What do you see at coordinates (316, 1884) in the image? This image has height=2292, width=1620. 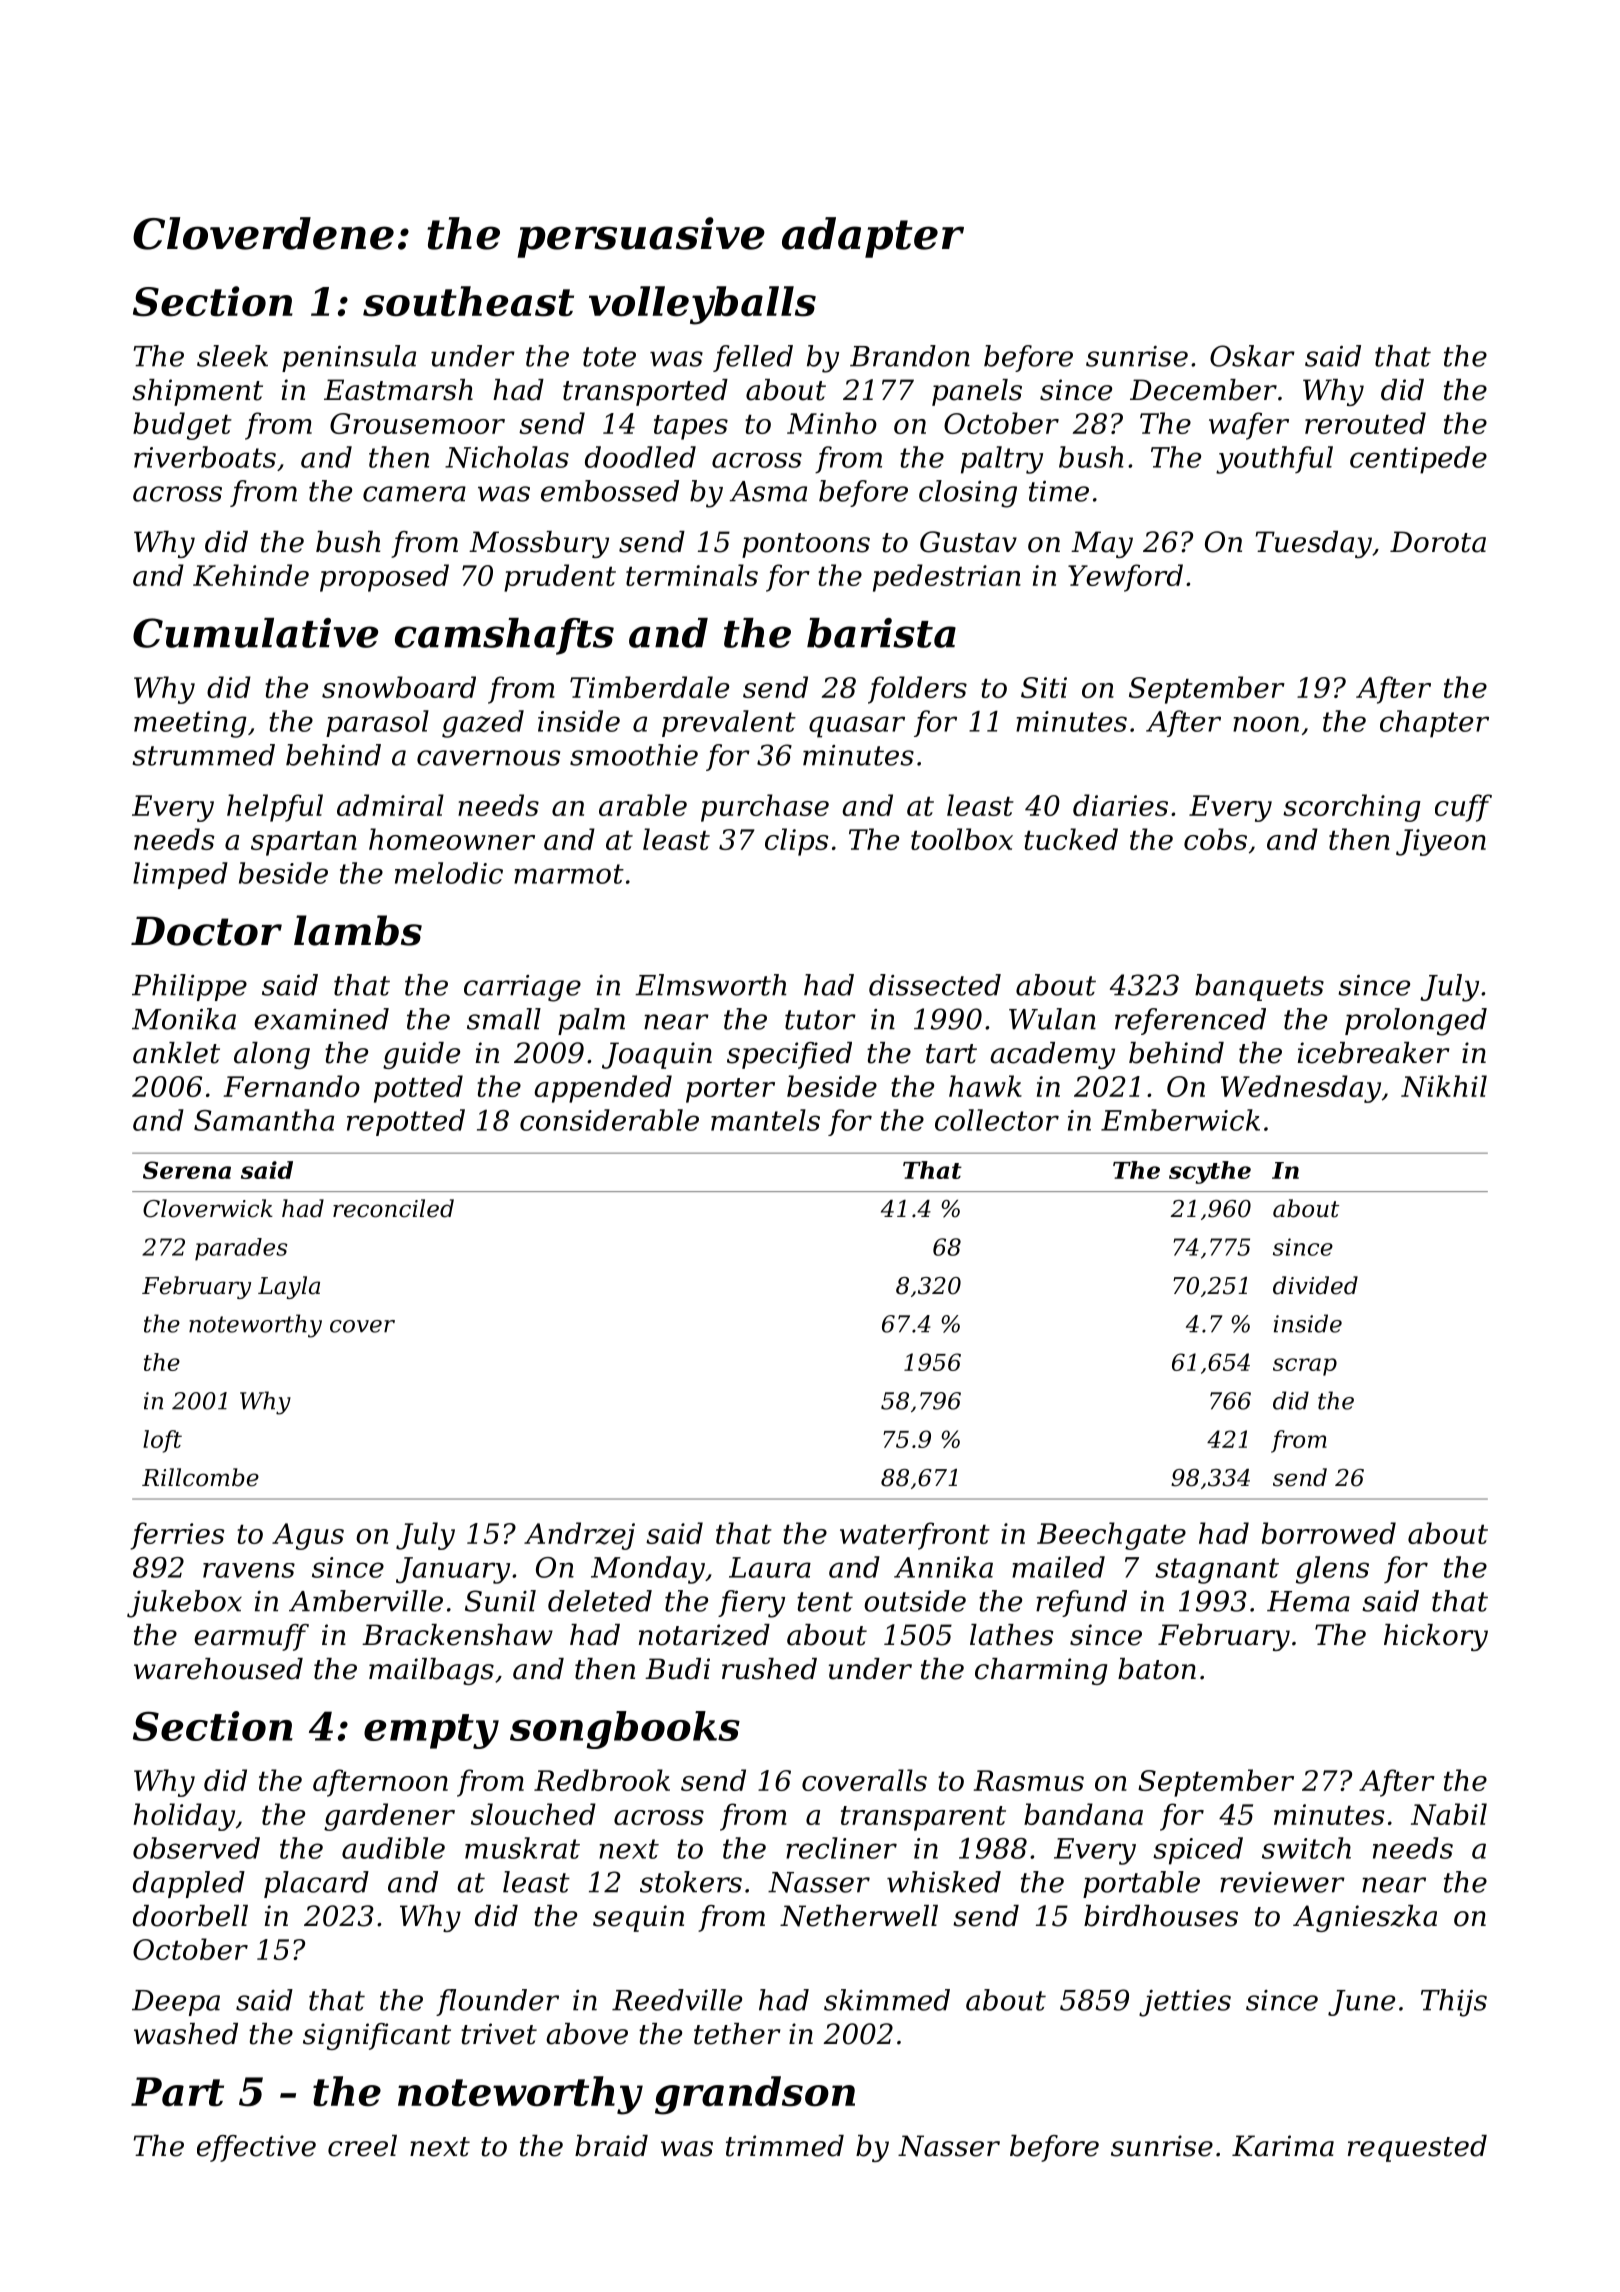 I see `placard` at bounding box center [316, 1884].
